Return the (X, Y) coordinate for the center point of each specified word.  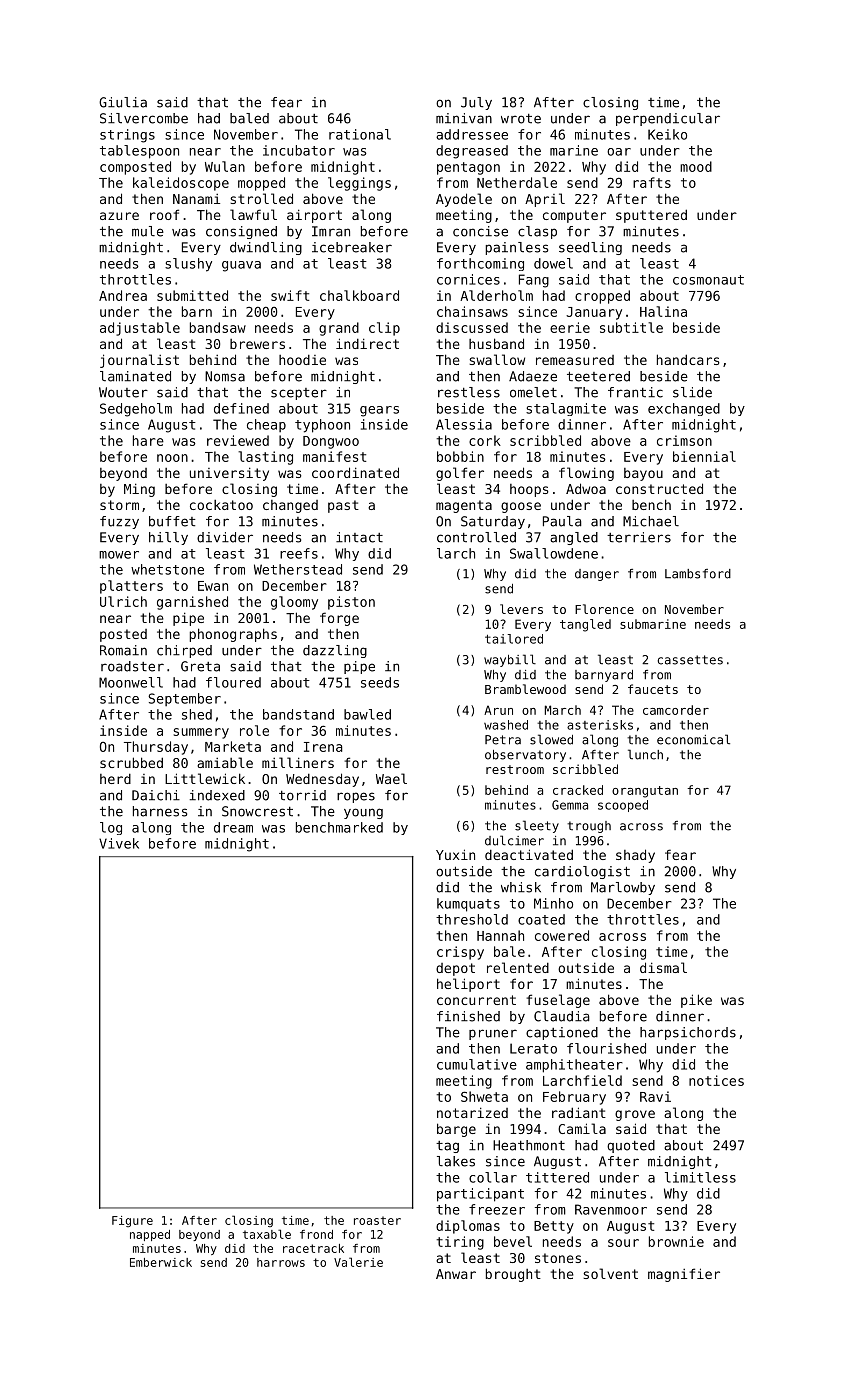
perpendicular (668, 119)
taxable (267, 1234)
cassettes (690, 660)
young (363, 813)
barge (456, 1130)
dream (233, 827)
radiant (579, 1112)
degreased (472, 152)
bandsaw (218, 327)
